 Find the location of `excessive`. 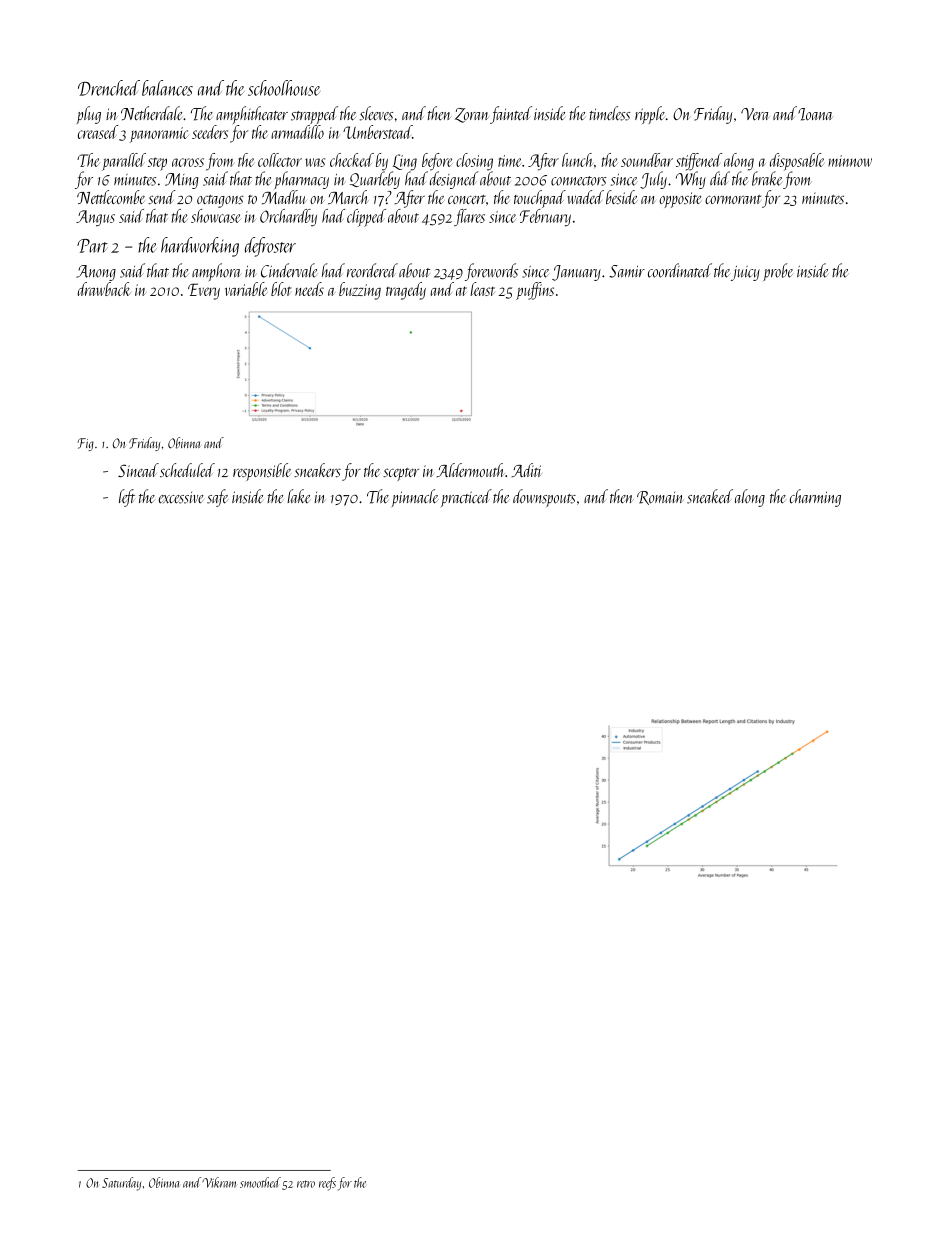

excessive is located at coordinates (181, 498).
